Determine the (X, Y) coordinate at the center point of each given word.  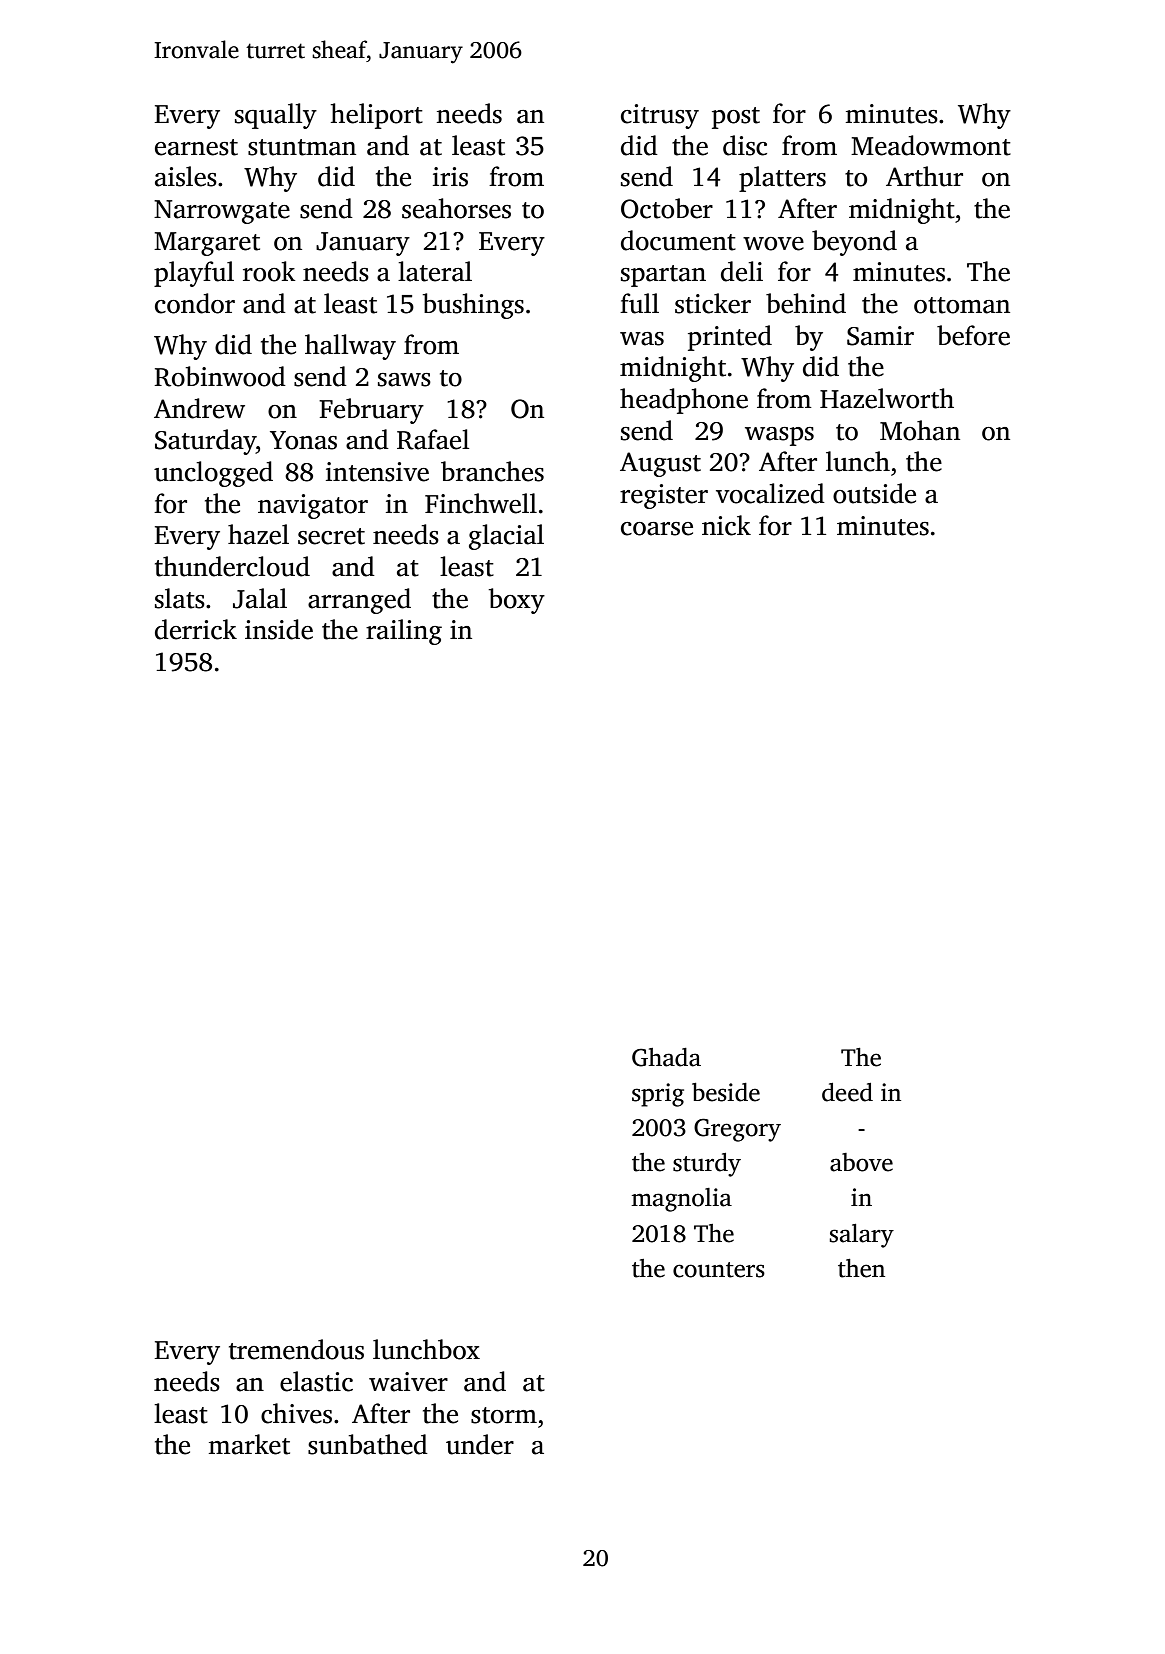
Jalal (260, 598)
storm (504, 1415)
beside (726, 1092)
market (249, 1444)
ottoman (962, 305)
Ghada (666, 1057)
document (678, 240)
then (861, 1268)
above (861, 1162)
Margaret (207, 244)
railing (404, 632)
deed (847, 1092)
